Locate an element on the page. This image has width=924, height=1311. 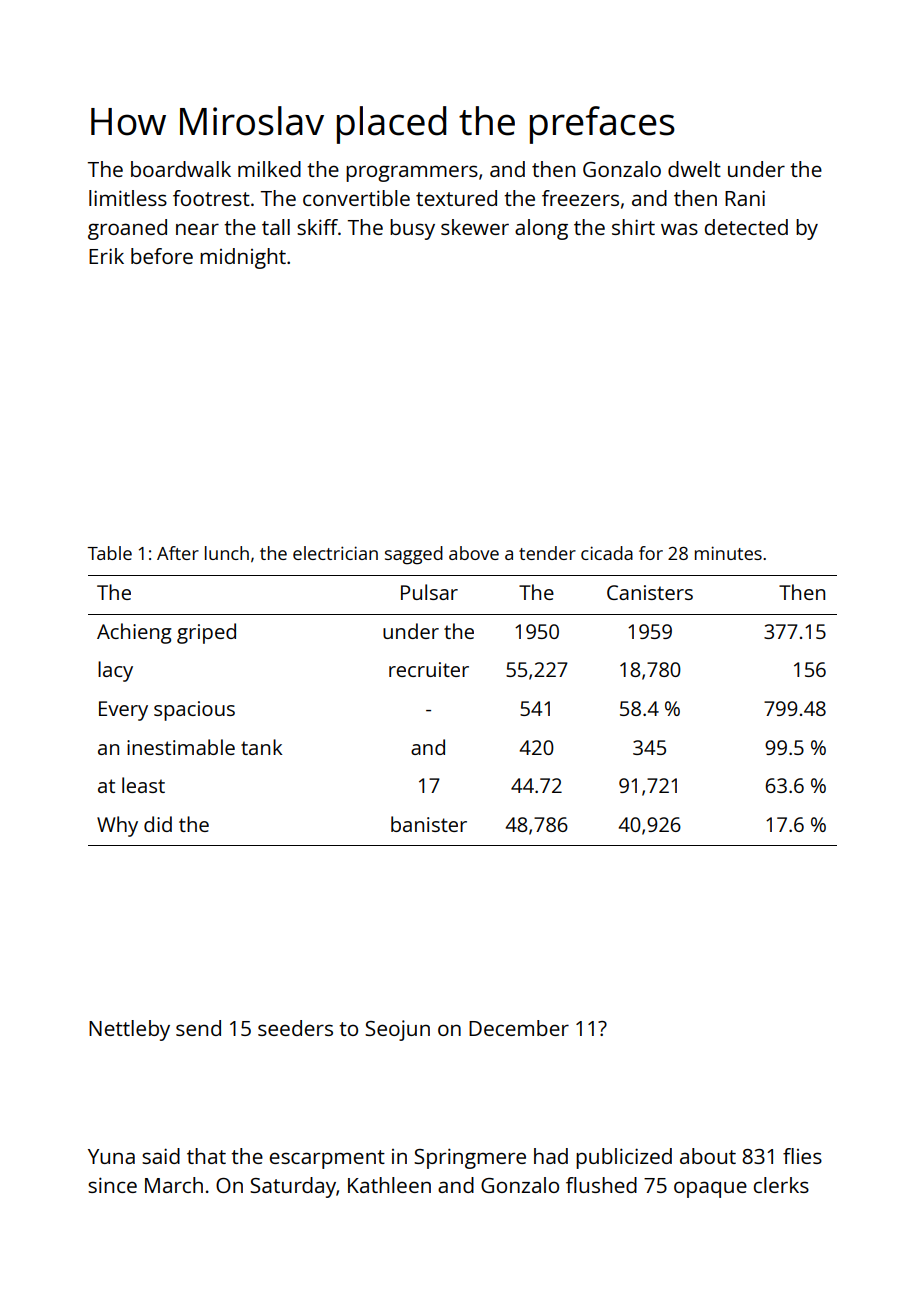
sagged is located at coordinates (414, 555).
